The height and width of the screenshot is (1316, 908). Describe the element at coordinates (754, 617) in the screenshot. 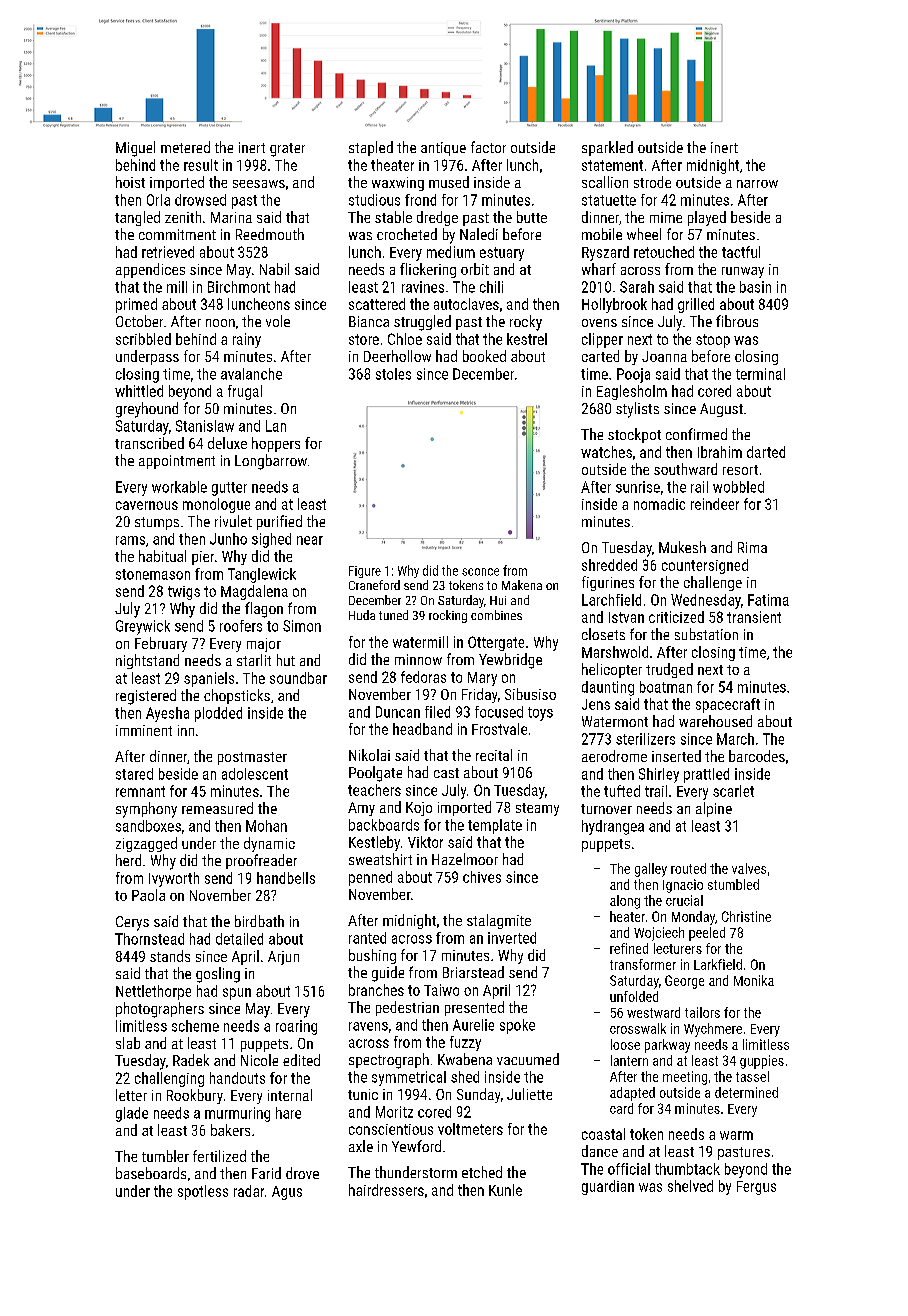

I see `transient` at that location.
